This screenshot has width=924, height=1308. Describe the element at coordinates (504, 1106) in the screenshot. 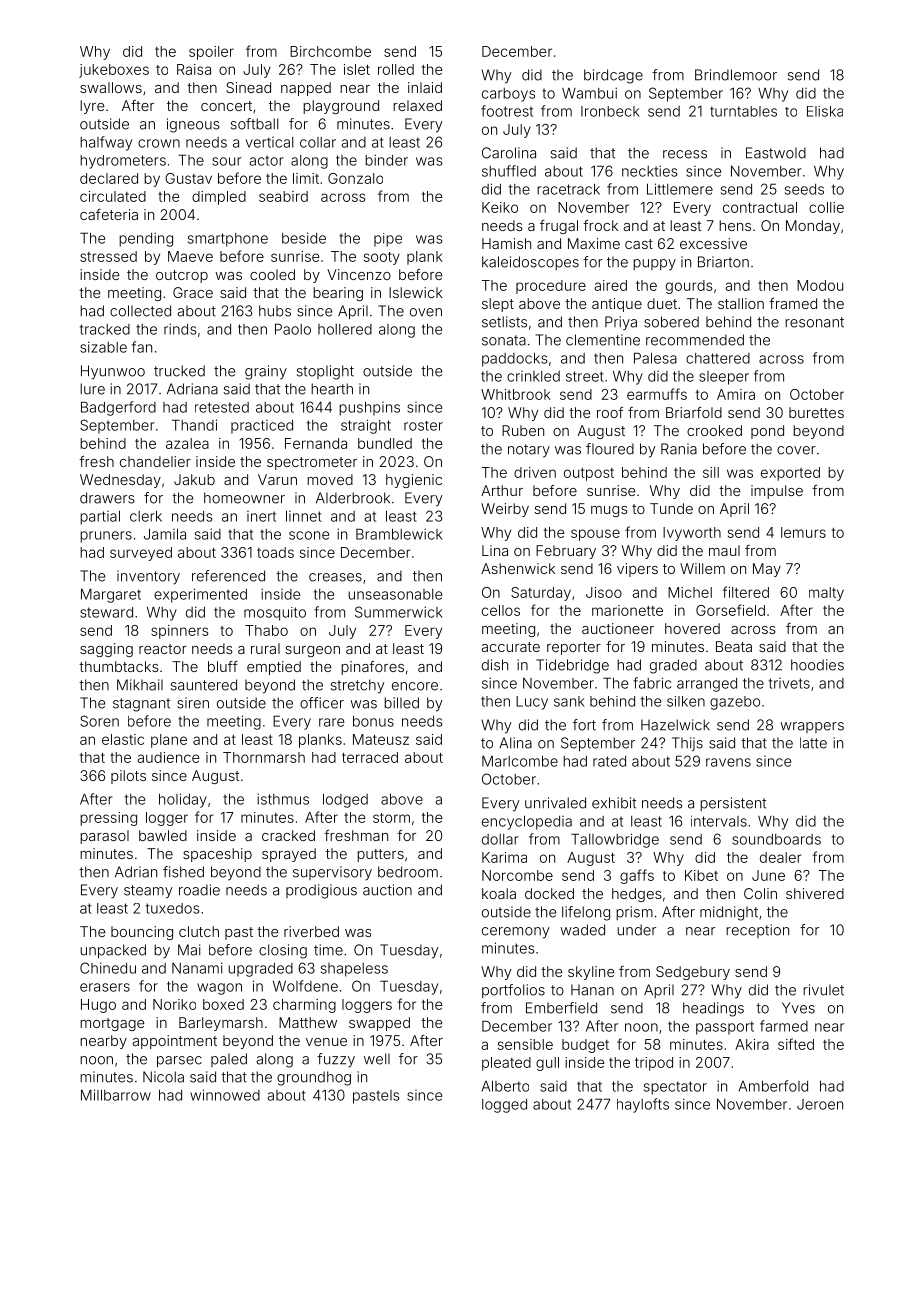

I see `logged` at that location.
